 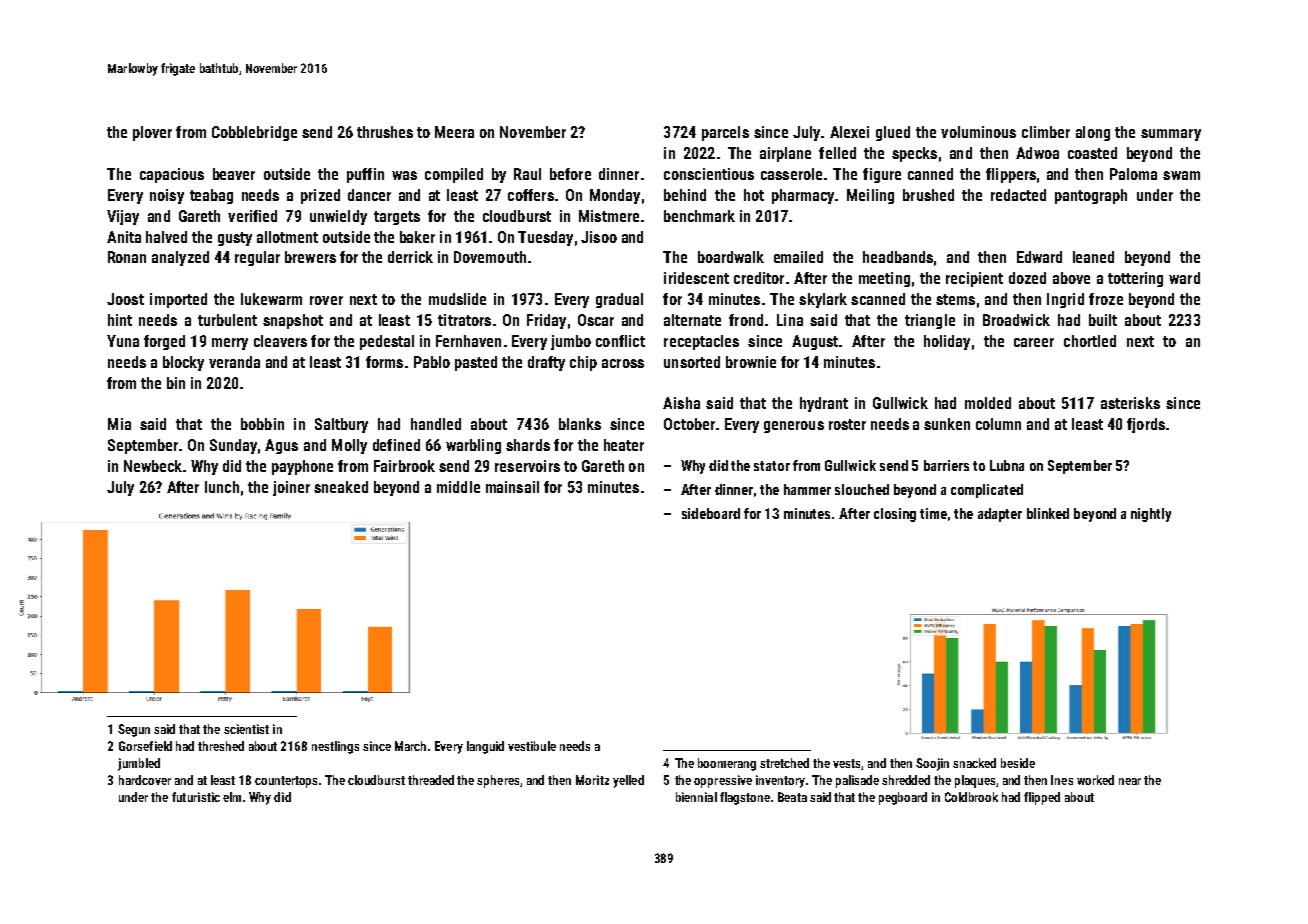 What do you see at coordinates (335, 747) in the screenshot?
I see `nestlings` at bounding box center [335, 747].
